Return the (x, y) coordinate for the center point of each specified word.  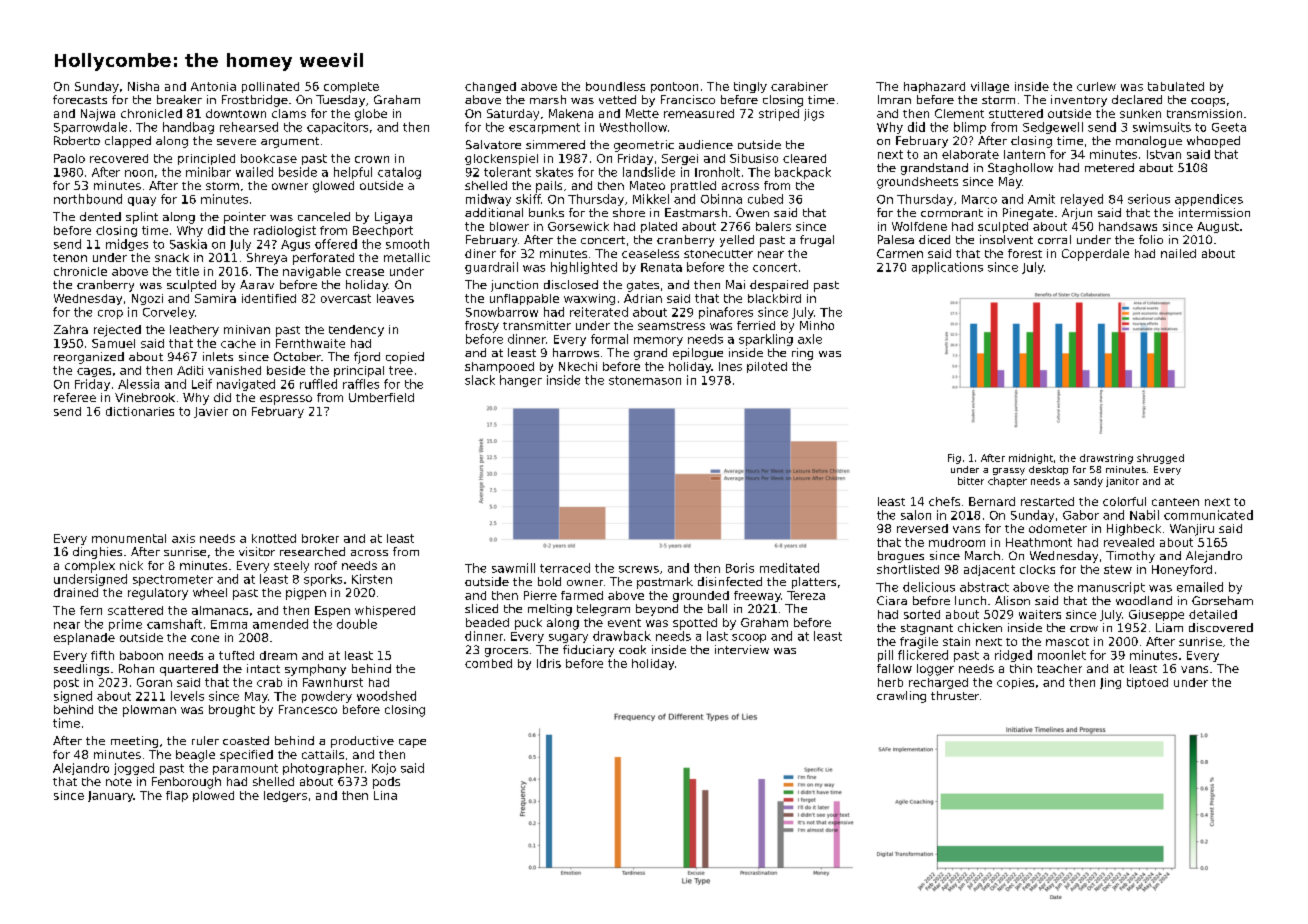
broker (320, 538)
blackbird (774, 298)
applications (947, 268)
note (119, 782)
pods (386, 783)
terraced (565, 568)
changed (490, 87)
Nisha (143, 86)
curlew (1096, 86)
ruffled (318, 384)
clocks (1037, 569)
